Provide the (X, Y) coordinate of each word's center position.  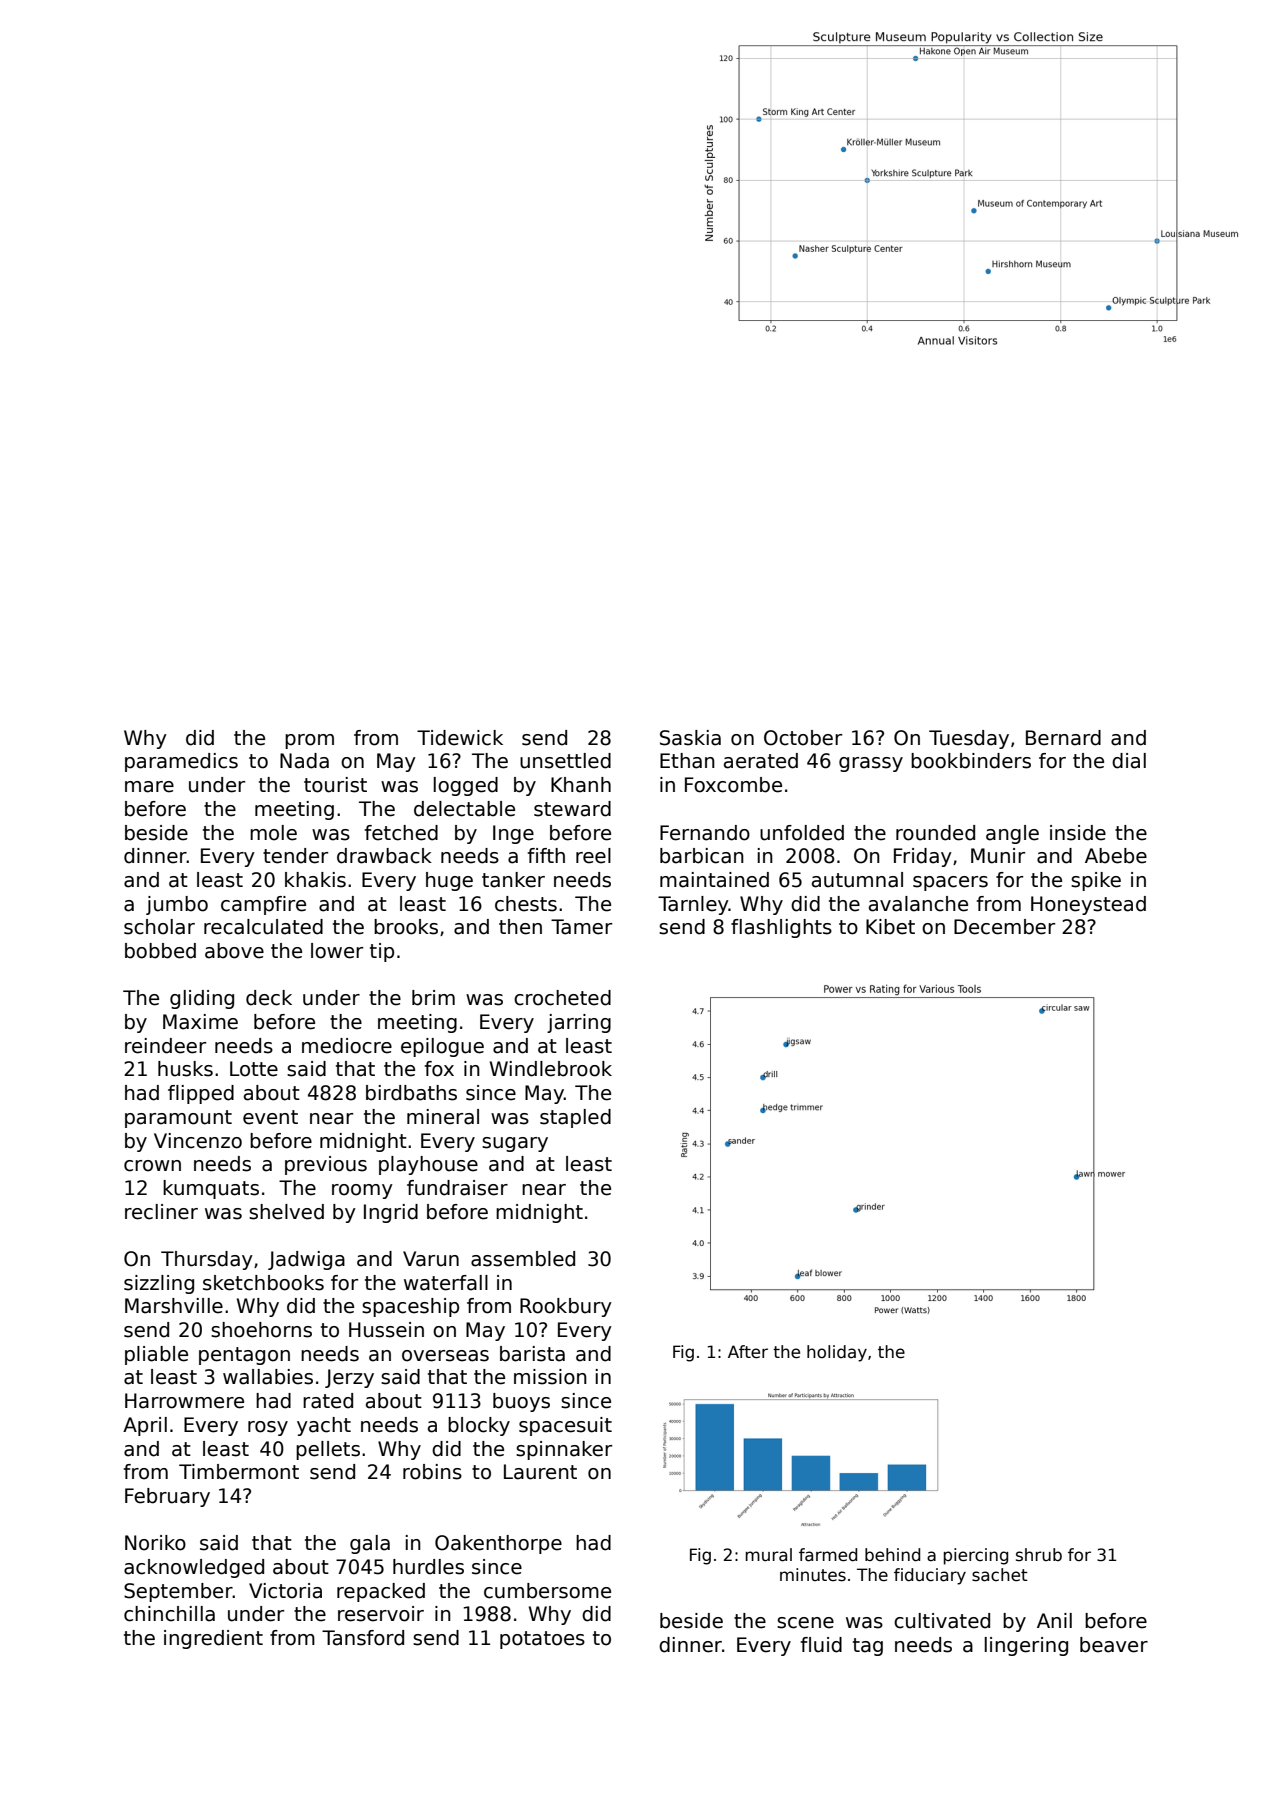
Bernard (1063, 738)
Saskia (690, 738)
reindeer (165, 1046)
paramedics (181, 762)
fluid (821, 1645)
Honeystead (1088, 905)
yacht (324, 1426)
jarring (579, 1023)
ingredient (213, 1639)
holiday (837, 1353)
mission (550, 1377)
